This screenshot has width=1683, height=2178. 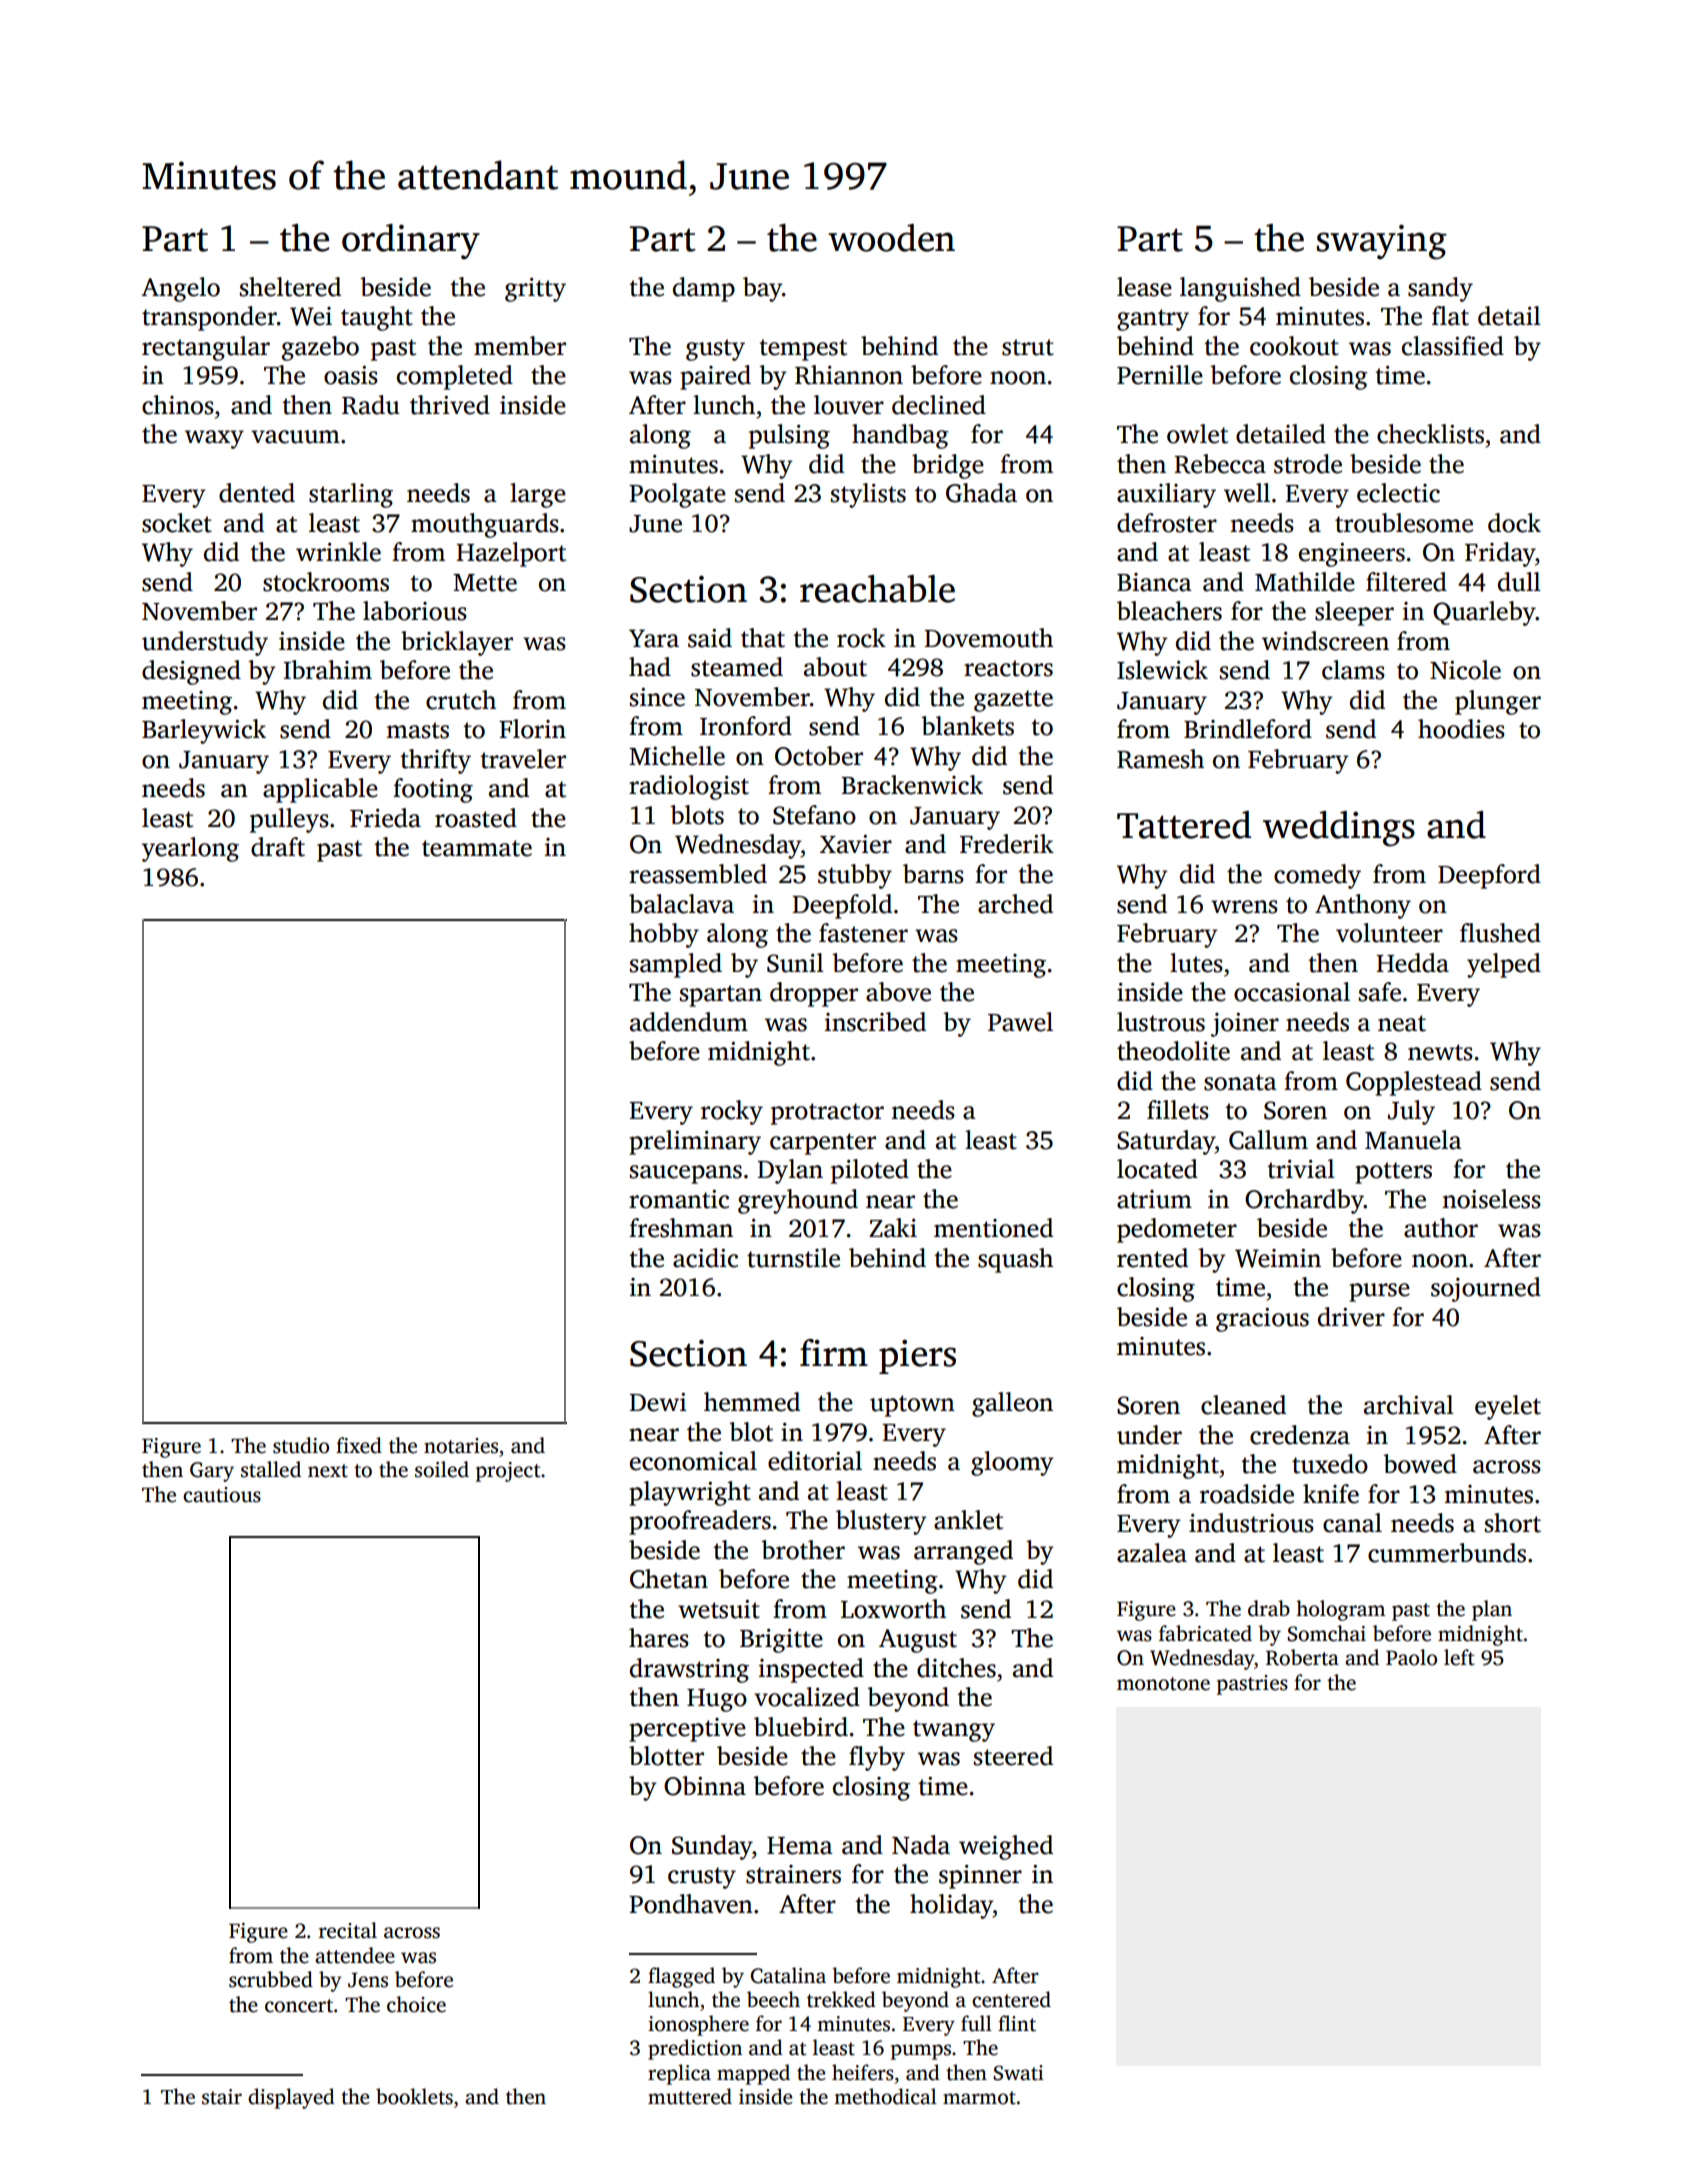 I want to click on dented, so click(x=257, y=493).
